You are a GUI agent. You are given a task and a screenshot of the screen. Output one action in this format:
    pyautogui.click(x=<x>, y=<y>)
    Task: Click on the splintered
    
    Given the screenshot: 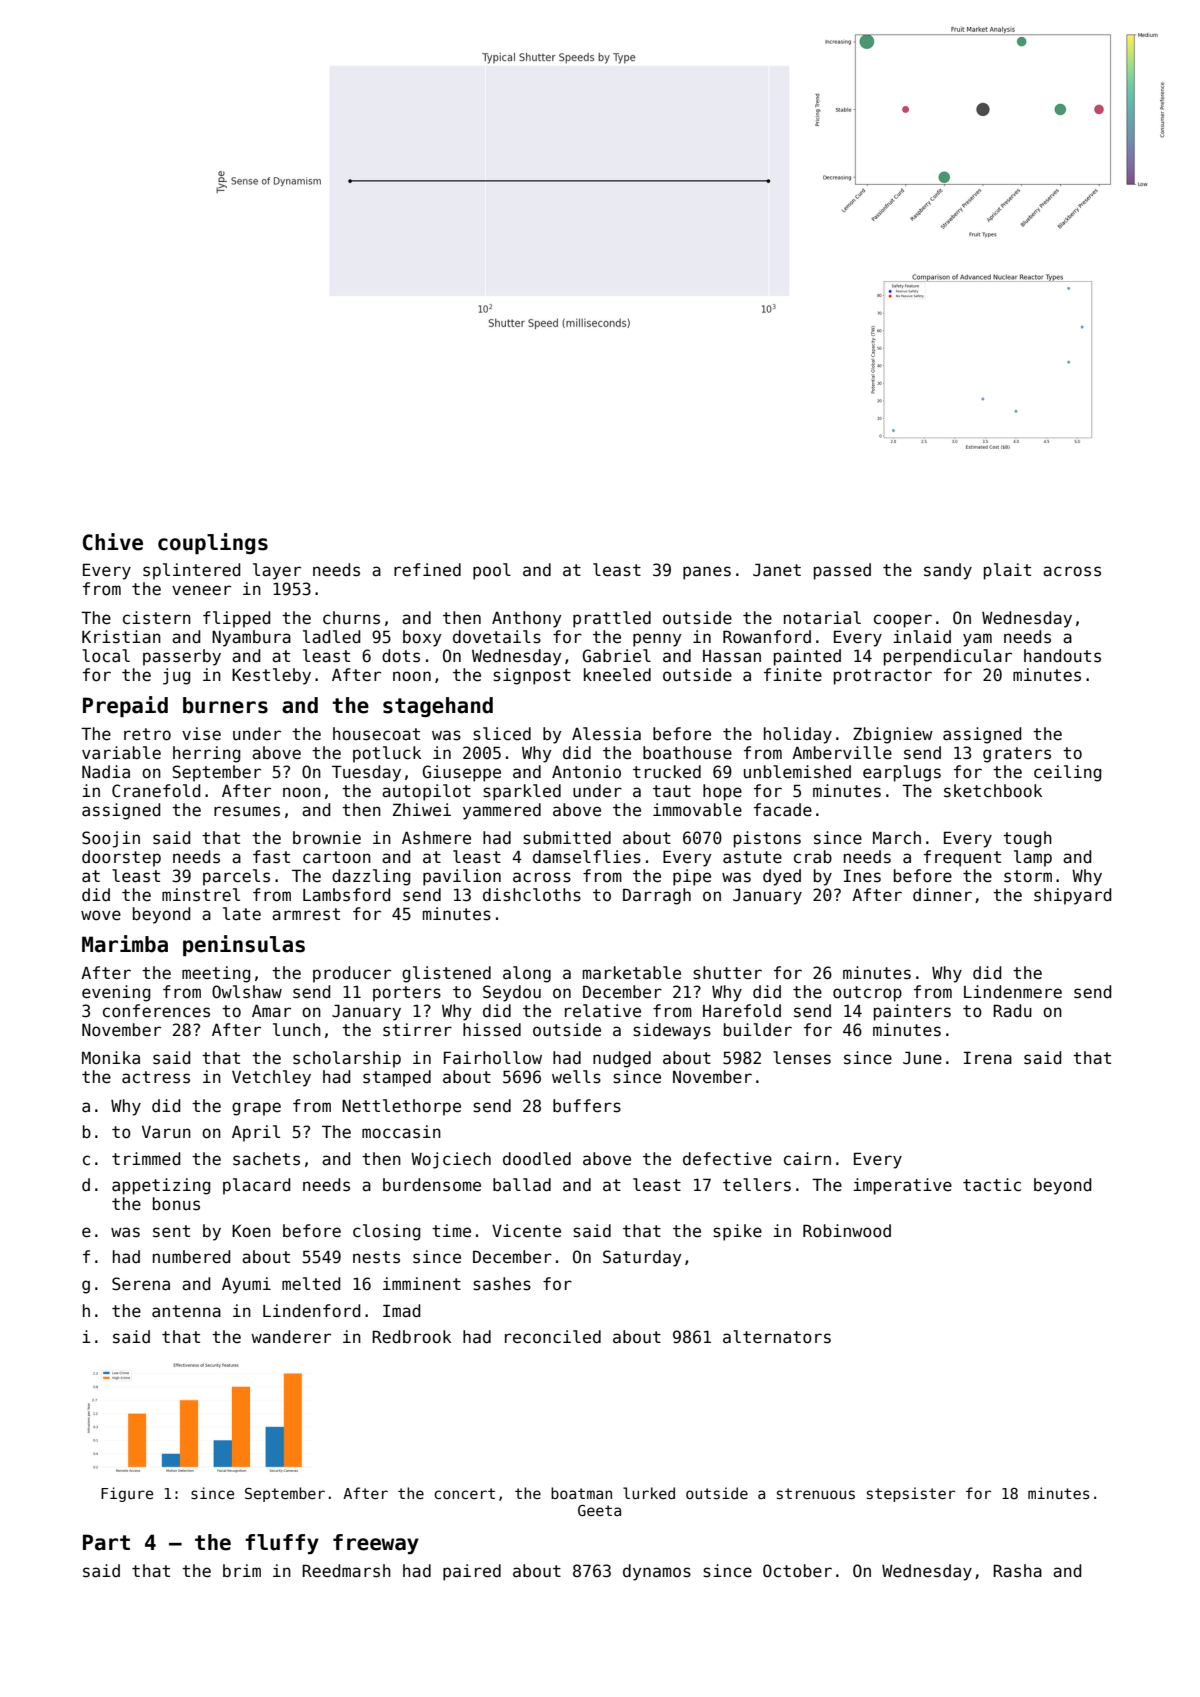 What is the action you would take?
    pyautogui.click(x=191, y=571)
